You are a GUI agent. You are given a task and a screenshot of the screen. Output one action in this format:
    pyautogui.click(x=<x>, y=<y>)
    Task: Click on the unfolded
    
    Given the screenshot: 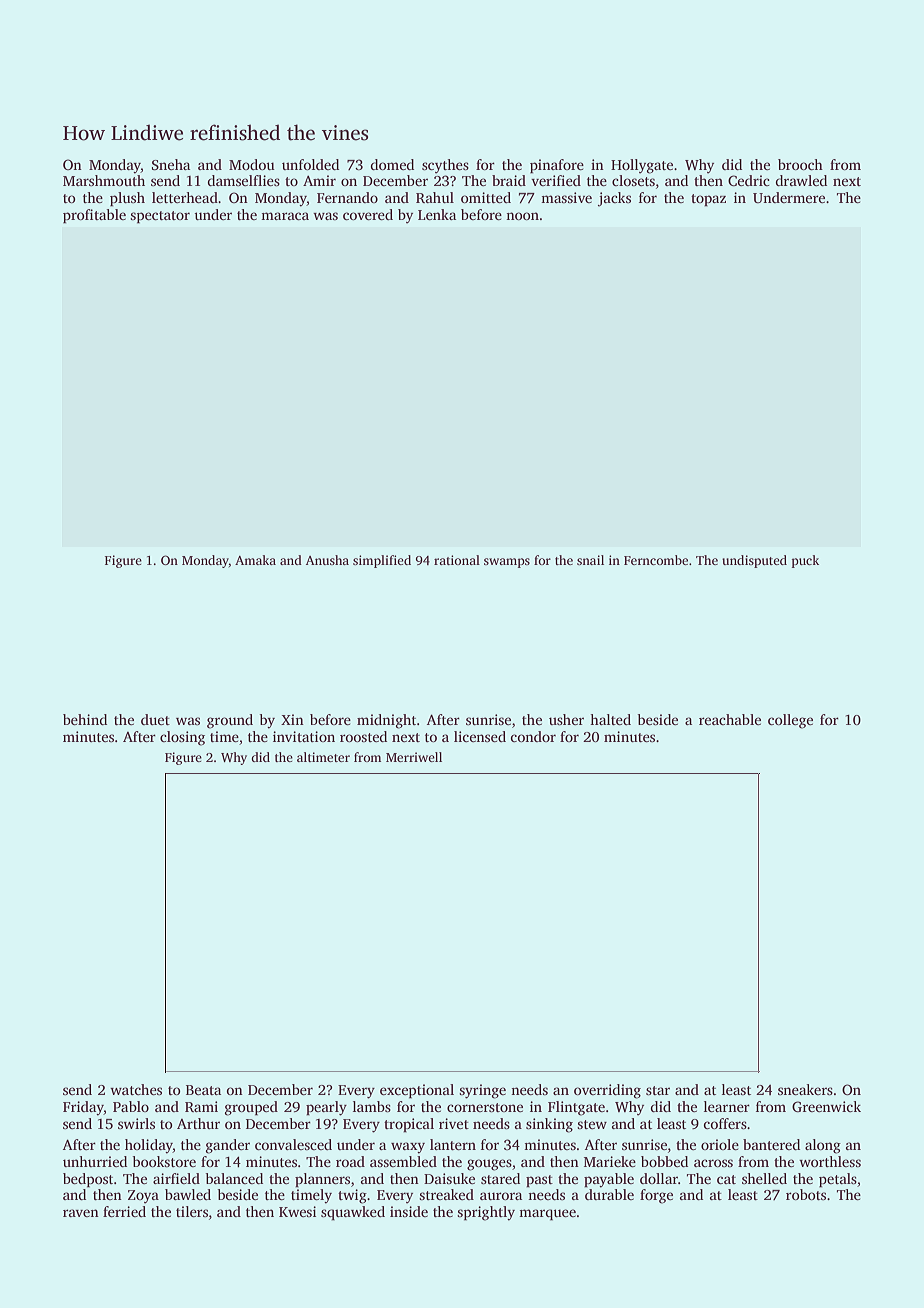 What is the action you would take?
    pyautogui.click(x=310, y=164)
